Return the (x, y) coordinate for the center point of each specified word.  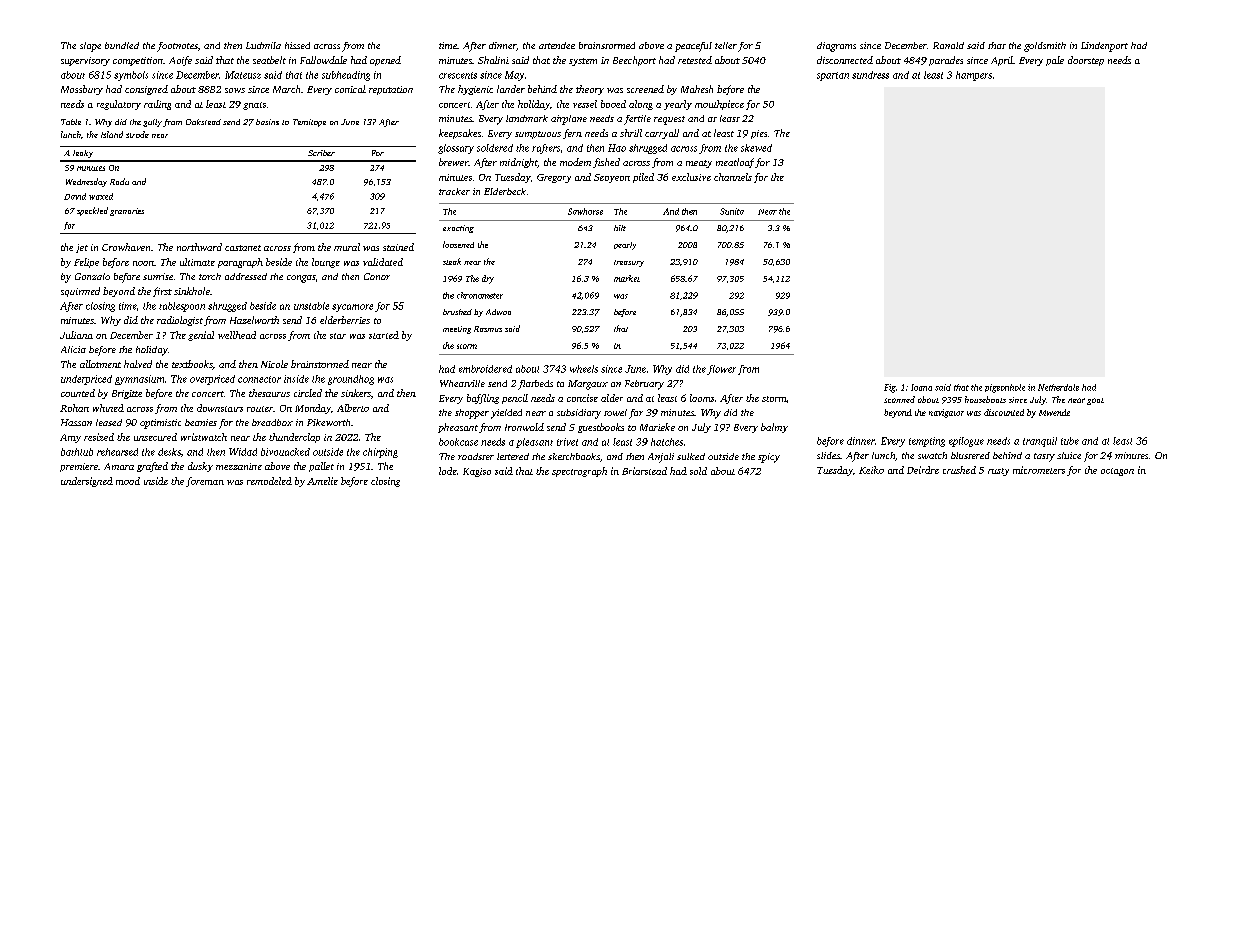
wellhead (237, 335)
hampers (974, 76)
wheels (584, 369)
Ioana (921, 387)
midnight (518, 163)
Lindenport (1104, 47)
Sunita (732, 211)
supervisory (85, 61)
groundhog (351, 380)
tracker (454, 191)
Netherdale (1058, 387)
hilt (620, 228)
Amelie (322, 481)
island (112, 134)
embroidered (485, 369)
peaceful (693, 47)
